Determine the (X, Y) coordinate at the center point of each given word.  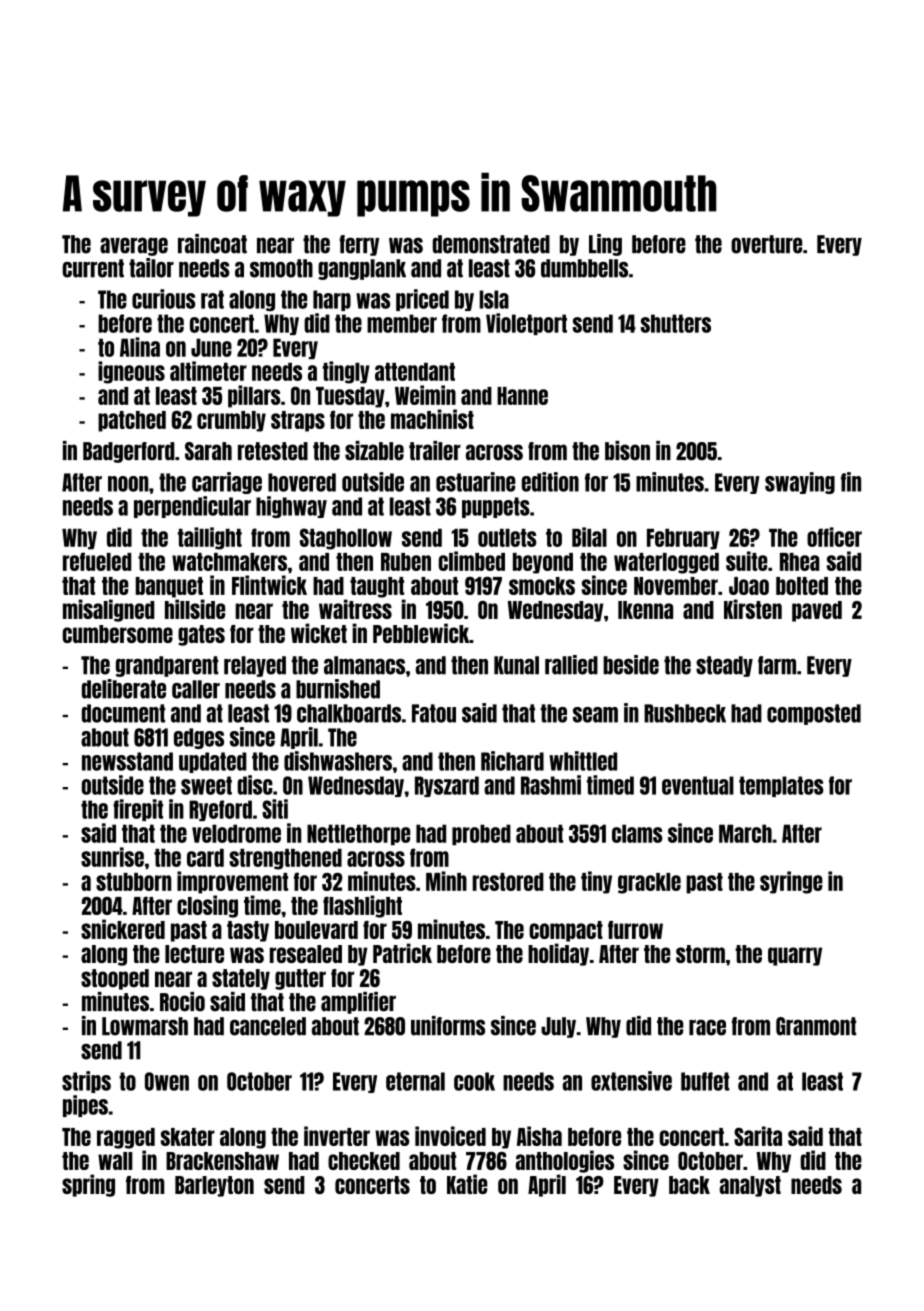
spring (88, 1185)
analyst (750, 1186)
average (134, 246)
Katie (467, 1184)
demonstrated (491, 244)
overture (766, 244)
